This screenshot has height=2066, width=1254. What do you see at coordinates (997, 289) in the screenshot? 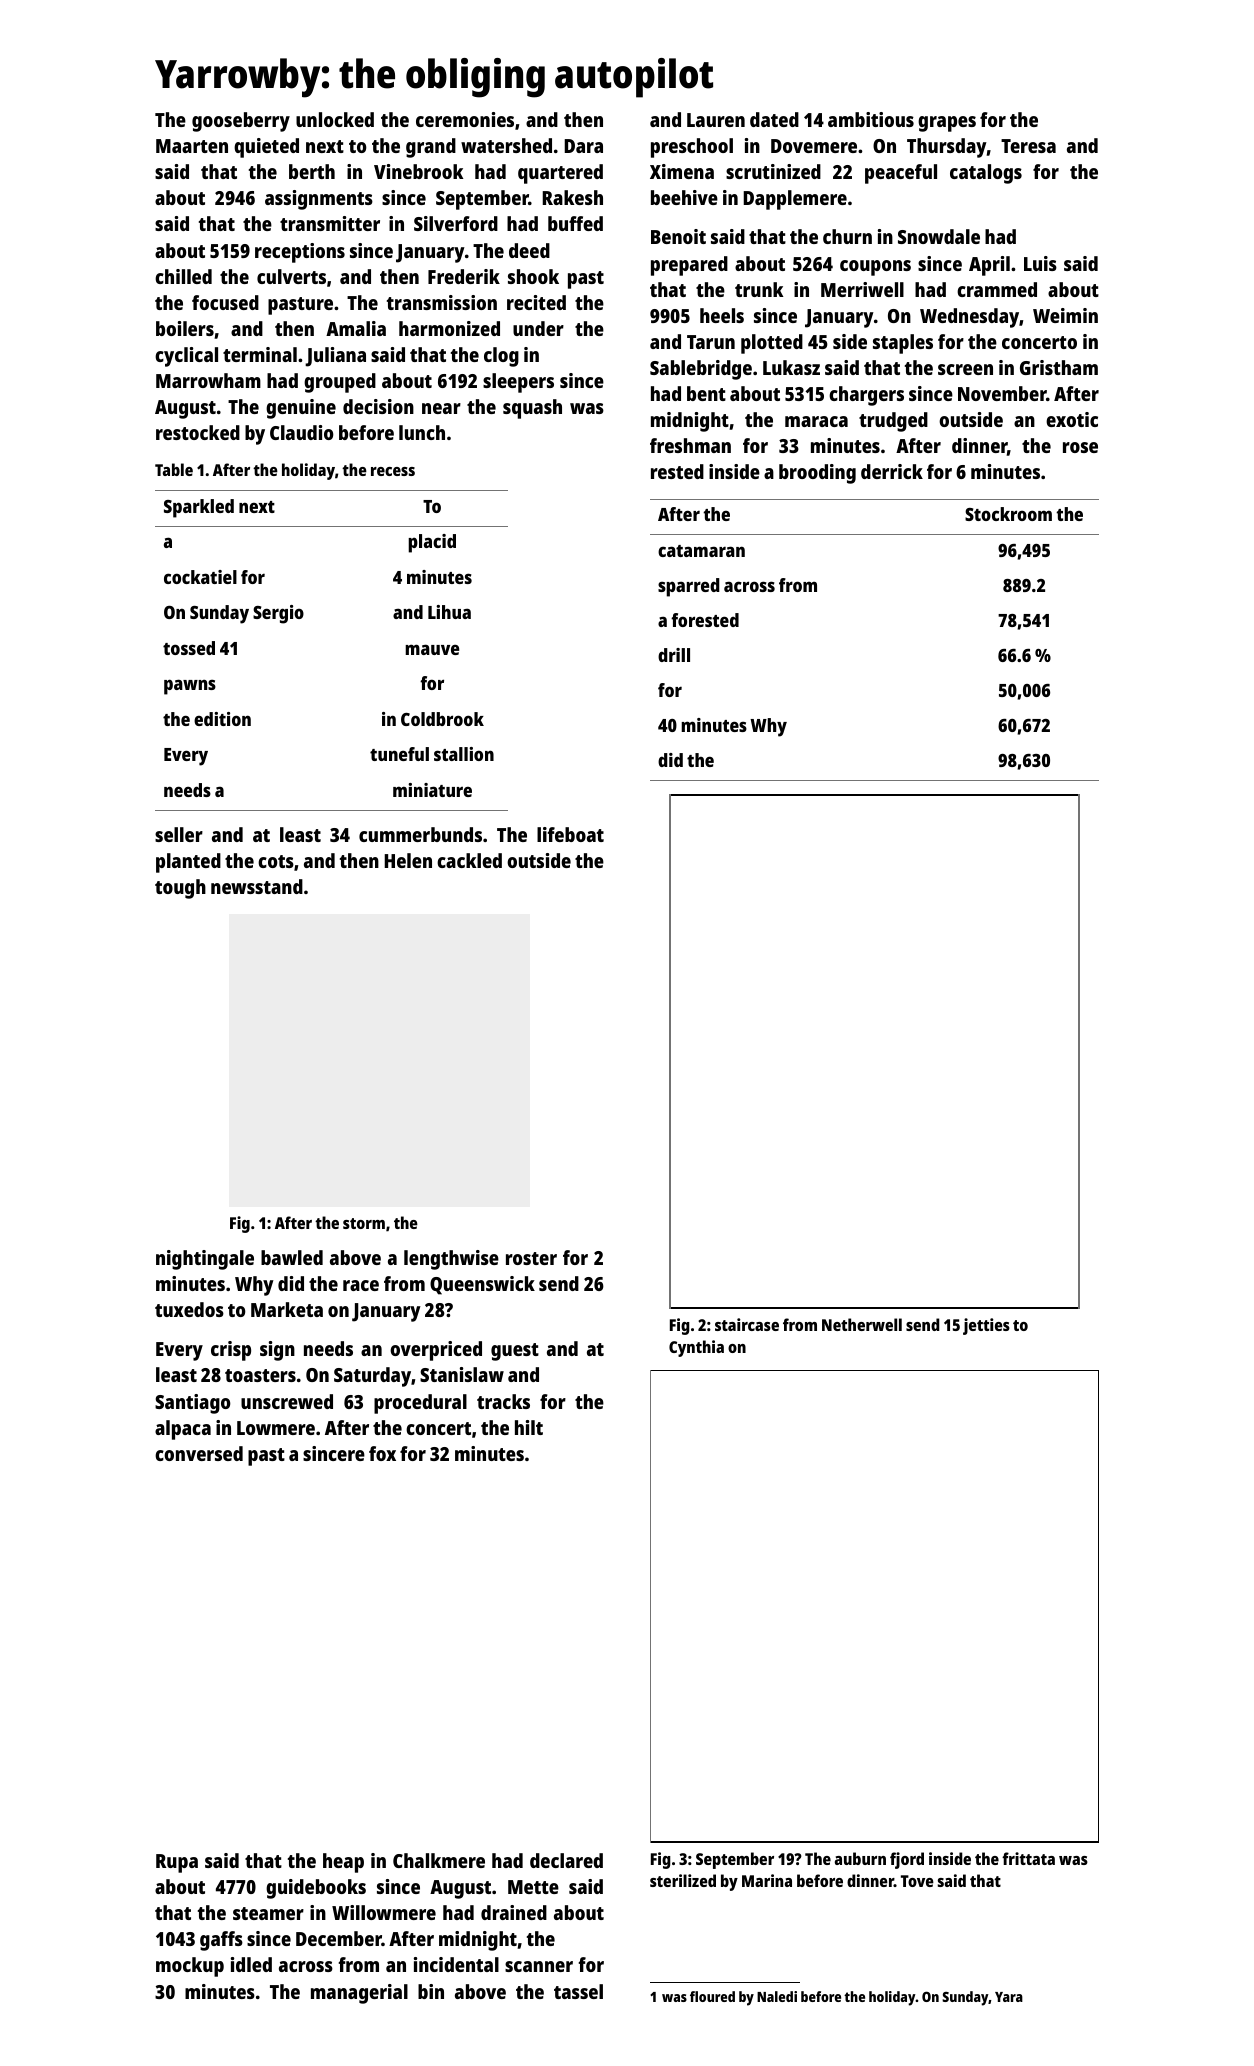
I see `crammed` at bounding box center [997, 289].
